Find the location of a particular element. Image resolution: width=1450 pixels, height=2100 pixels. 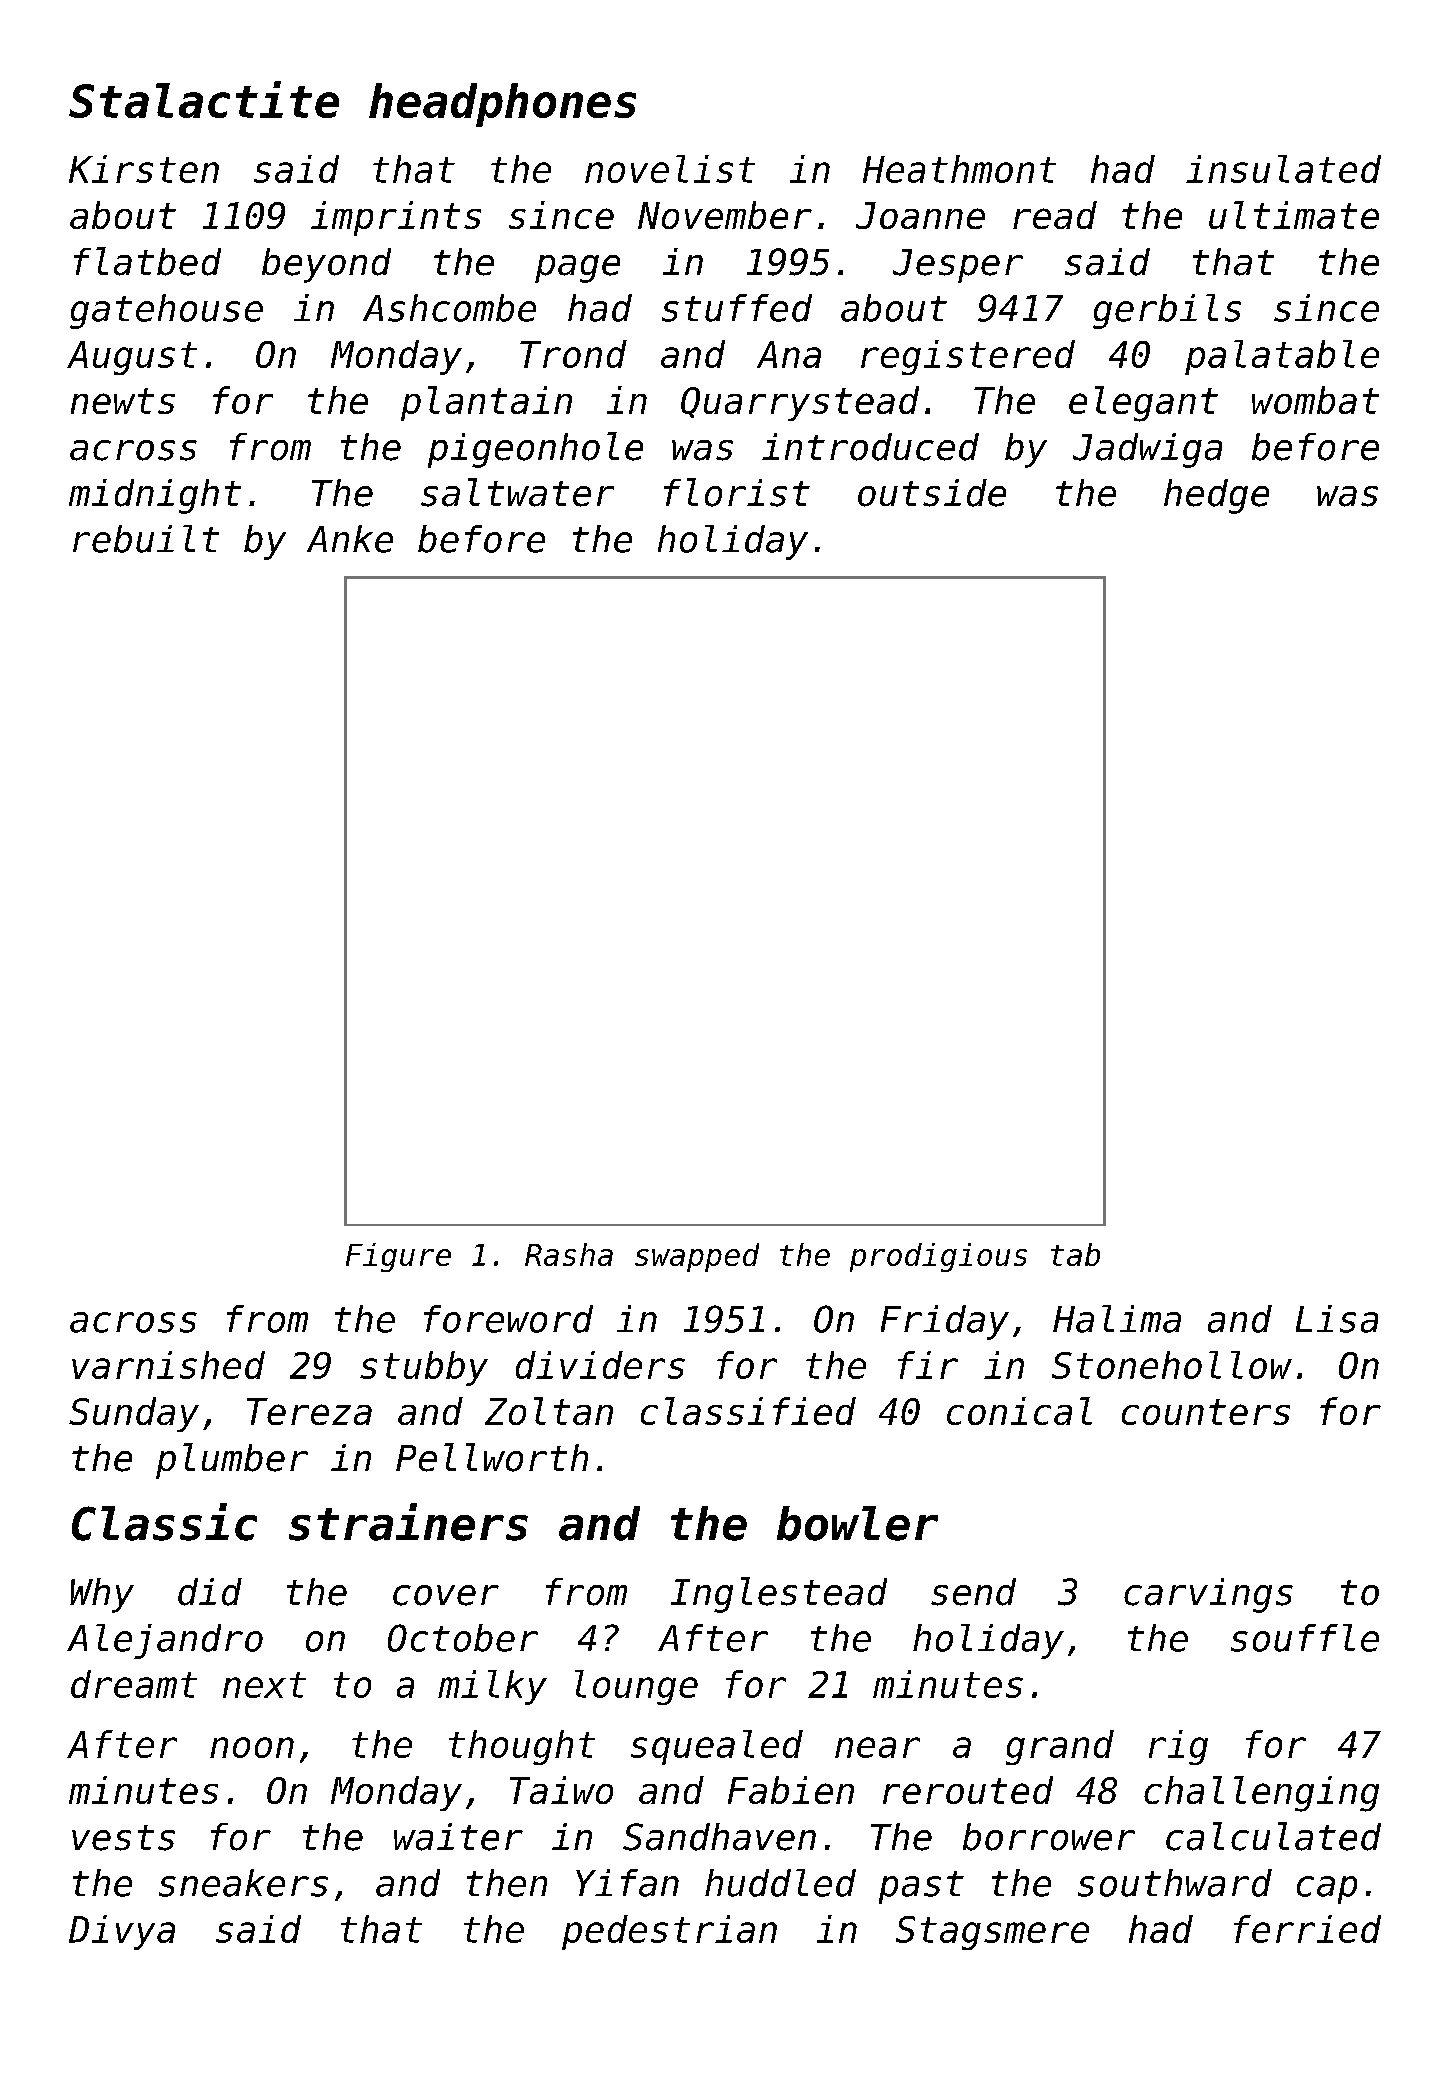

bowler is located at coordinates (857, 1523).
